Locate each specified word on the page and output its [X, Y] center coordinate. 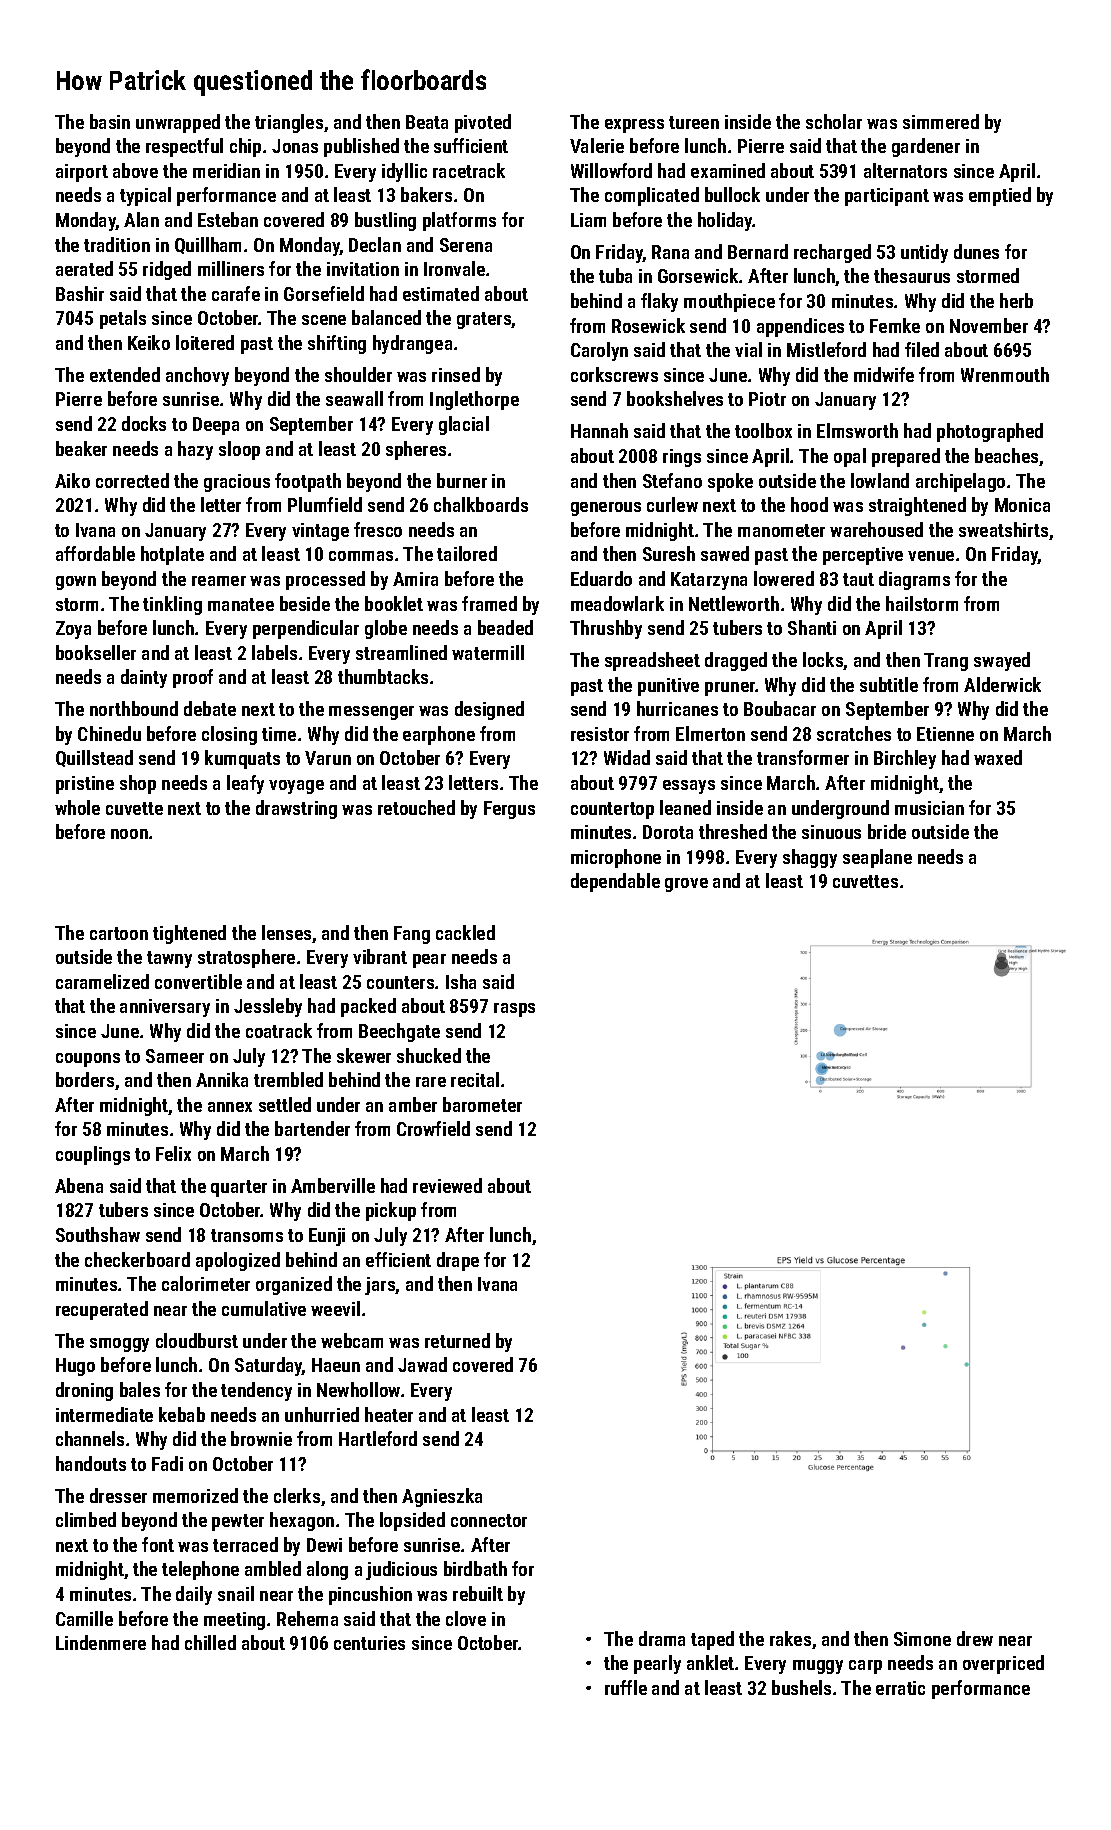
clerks [297, 1495]
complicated [652, 196]
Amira [415, 579]
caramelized [102, 981]
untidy [924, 253]
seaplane [877, 858]
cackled [465, 932]
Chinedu [109, 733]
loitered [205, 342]
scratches [854, 733]
